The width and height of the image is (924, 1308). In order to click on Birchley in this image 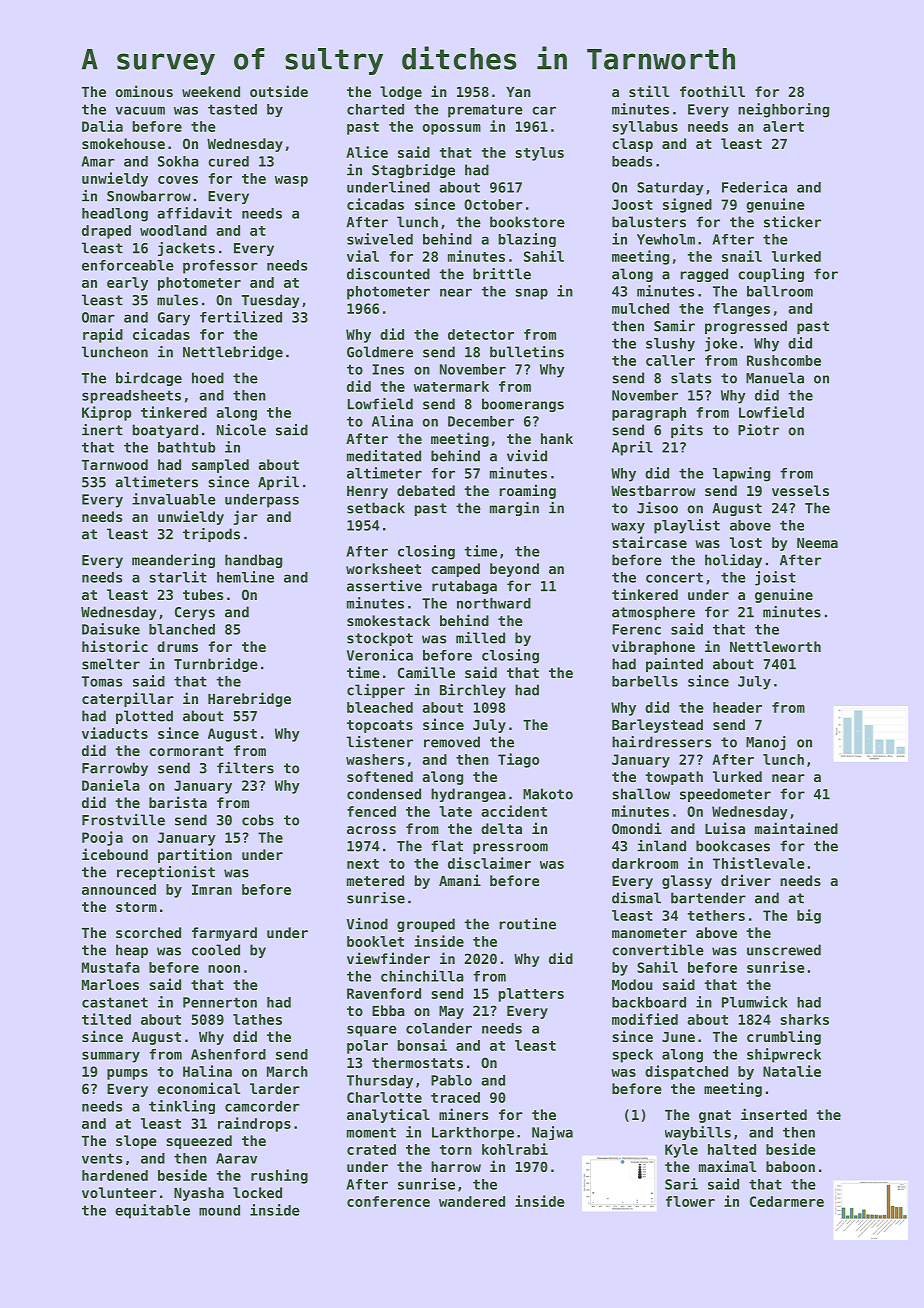, I will do `click(473, 691)`.
